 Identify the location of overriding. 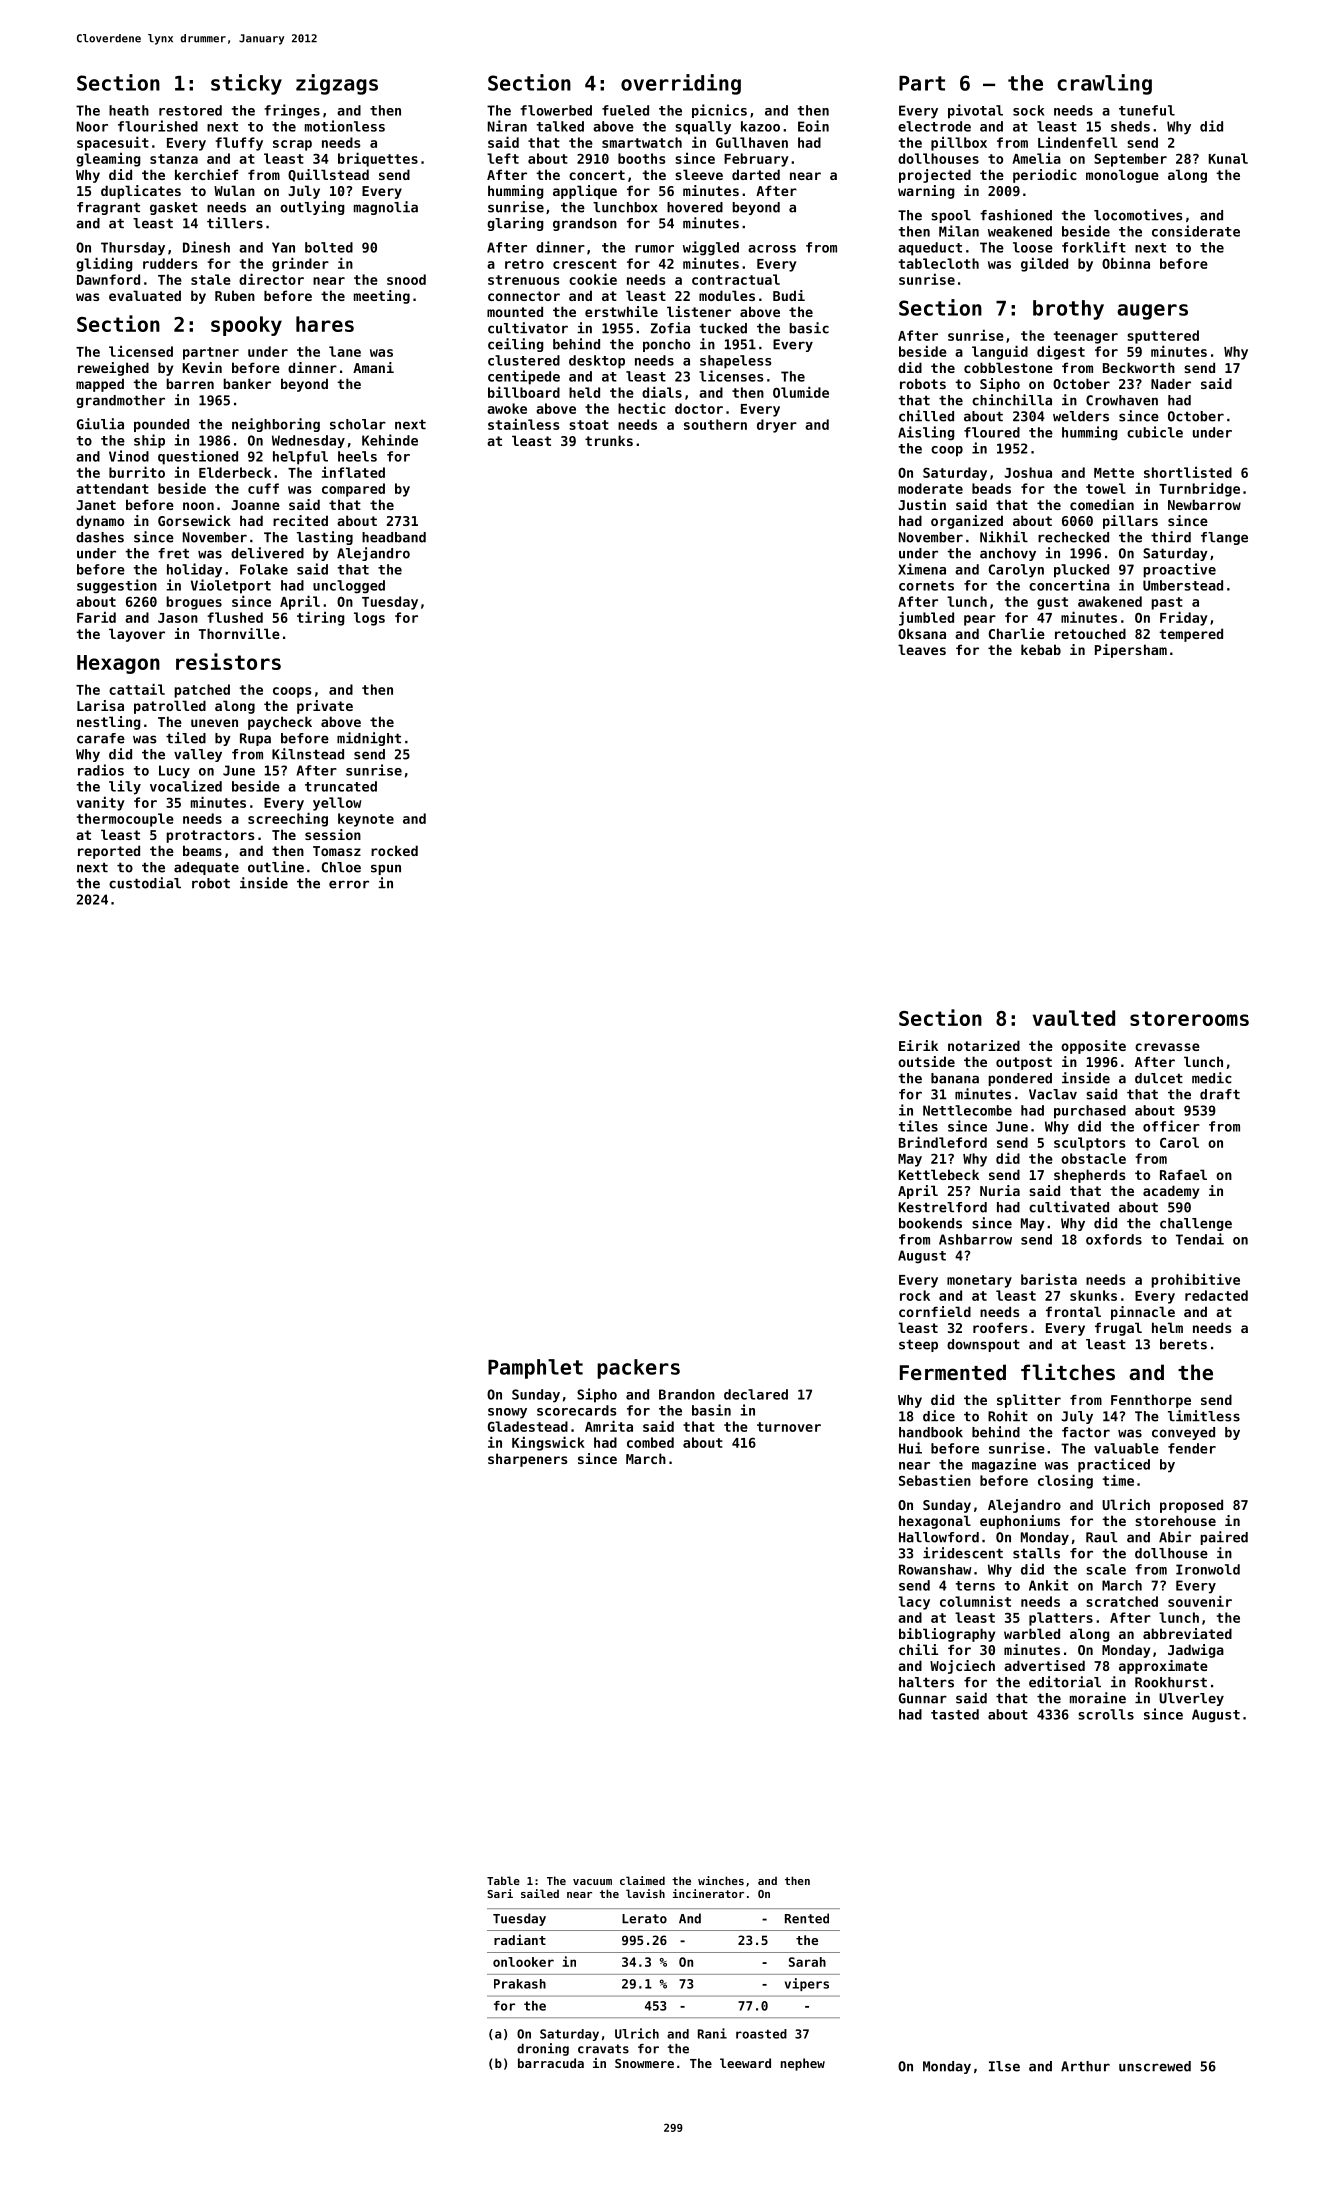
(681, 84).
